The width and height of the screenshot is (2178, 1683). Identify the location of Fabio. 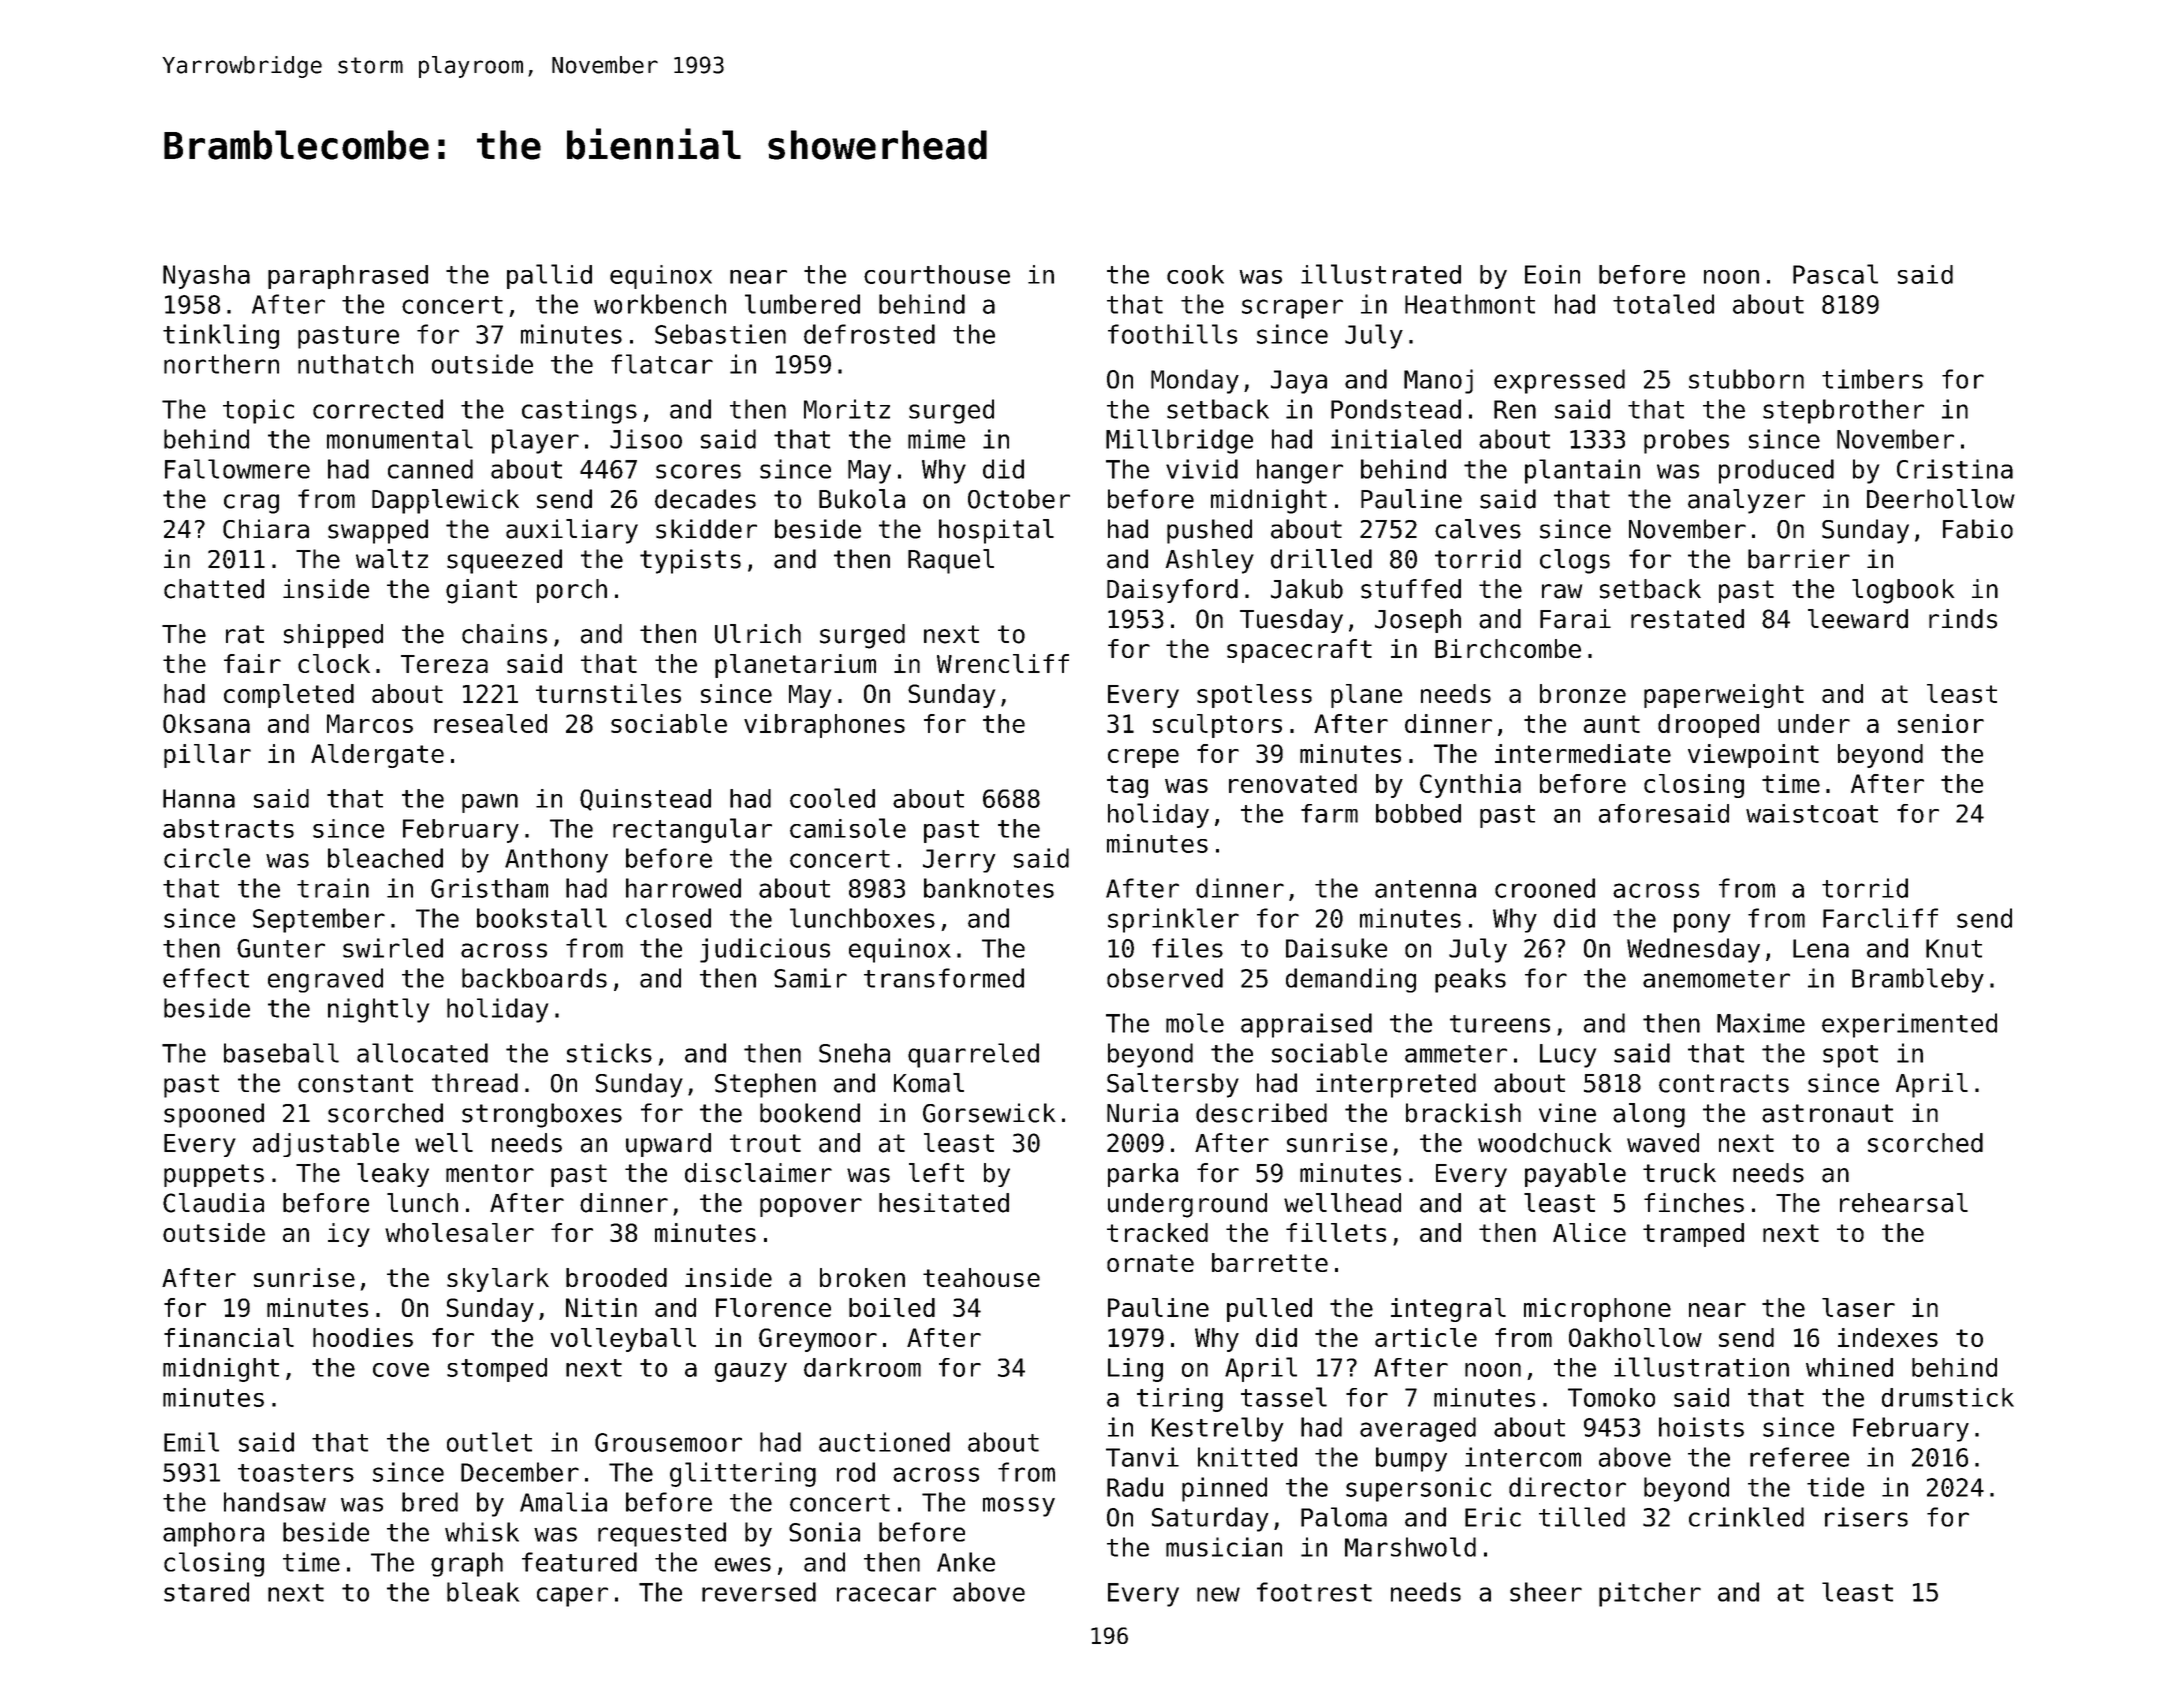
(1978, 529).
